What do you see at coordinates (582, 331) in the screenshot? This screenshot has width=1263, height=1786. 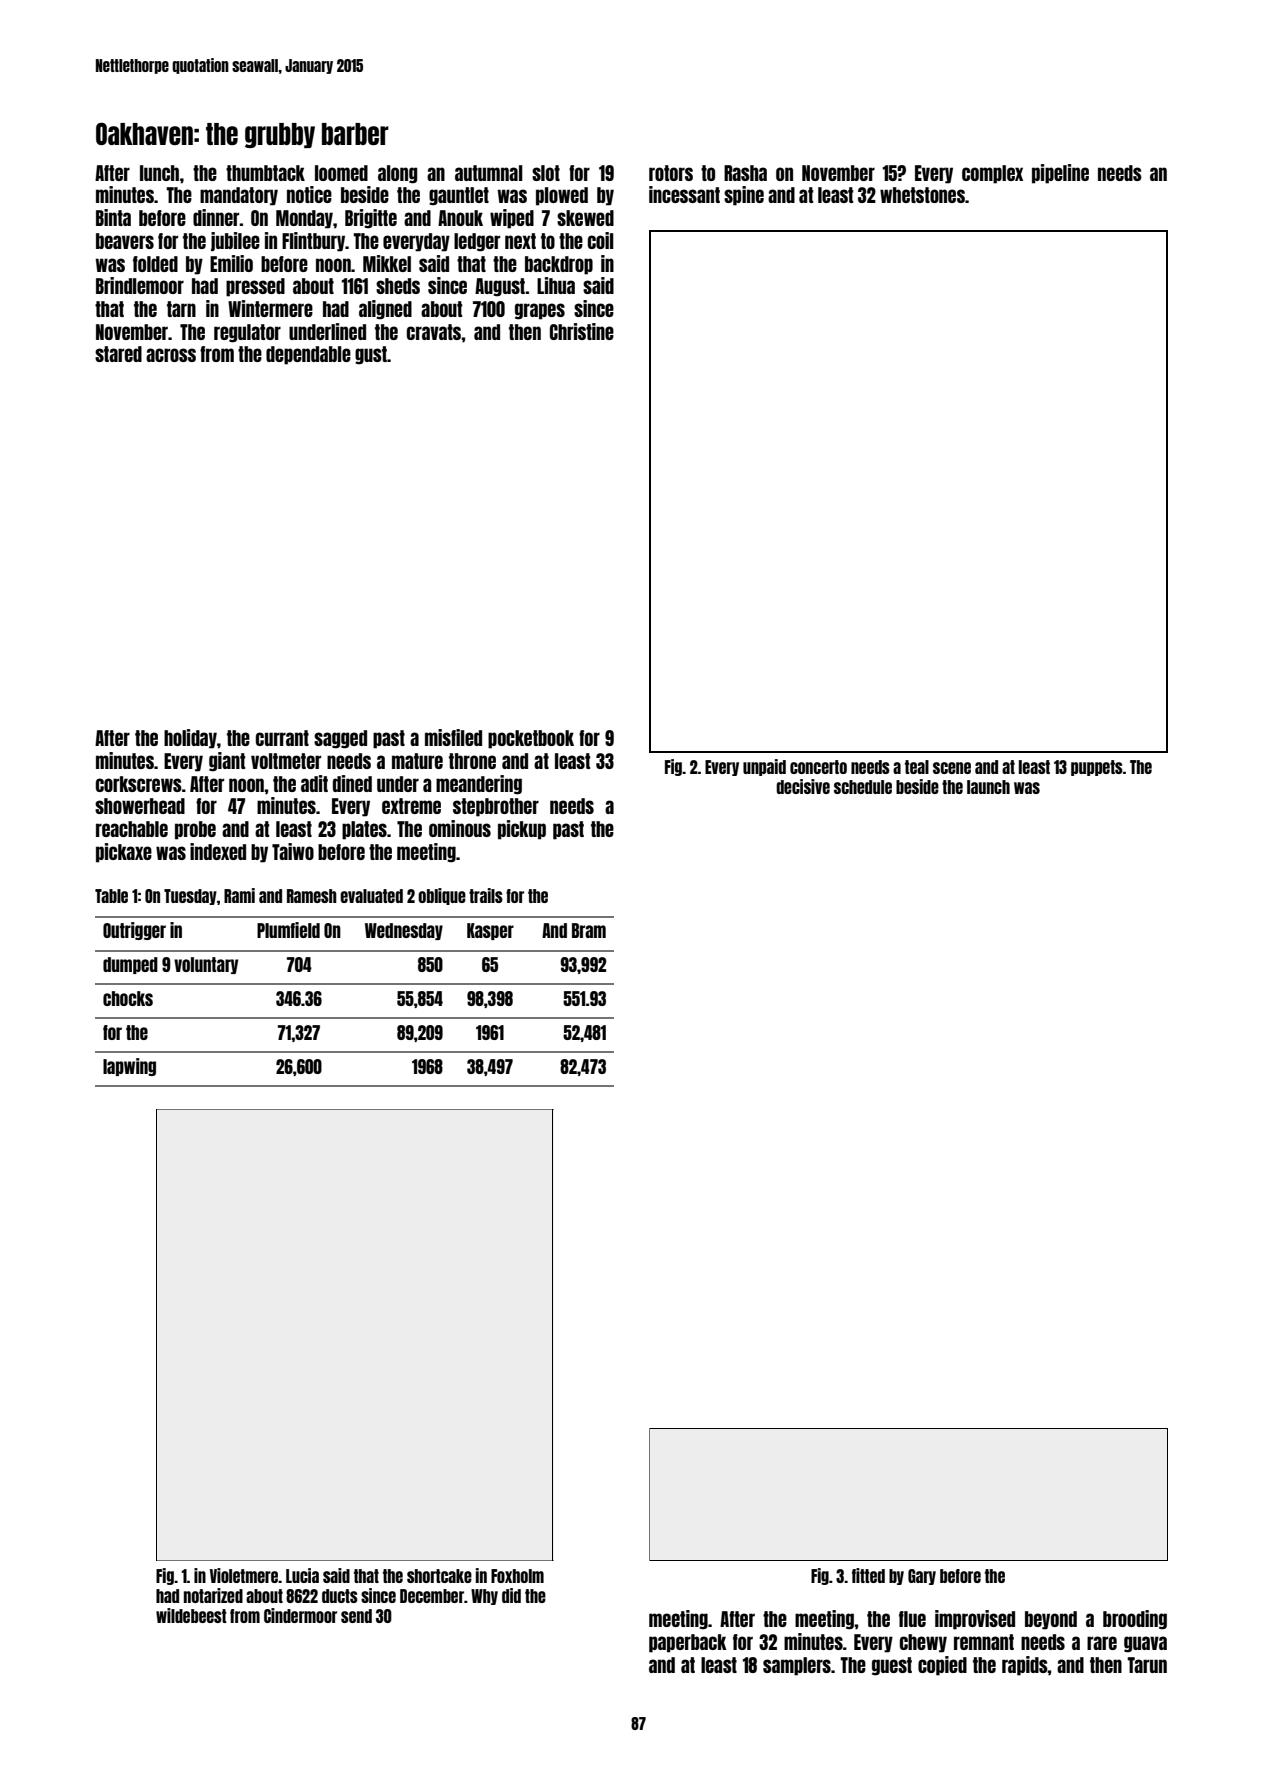 I see `Christine` at bounding box center [582, 331].
